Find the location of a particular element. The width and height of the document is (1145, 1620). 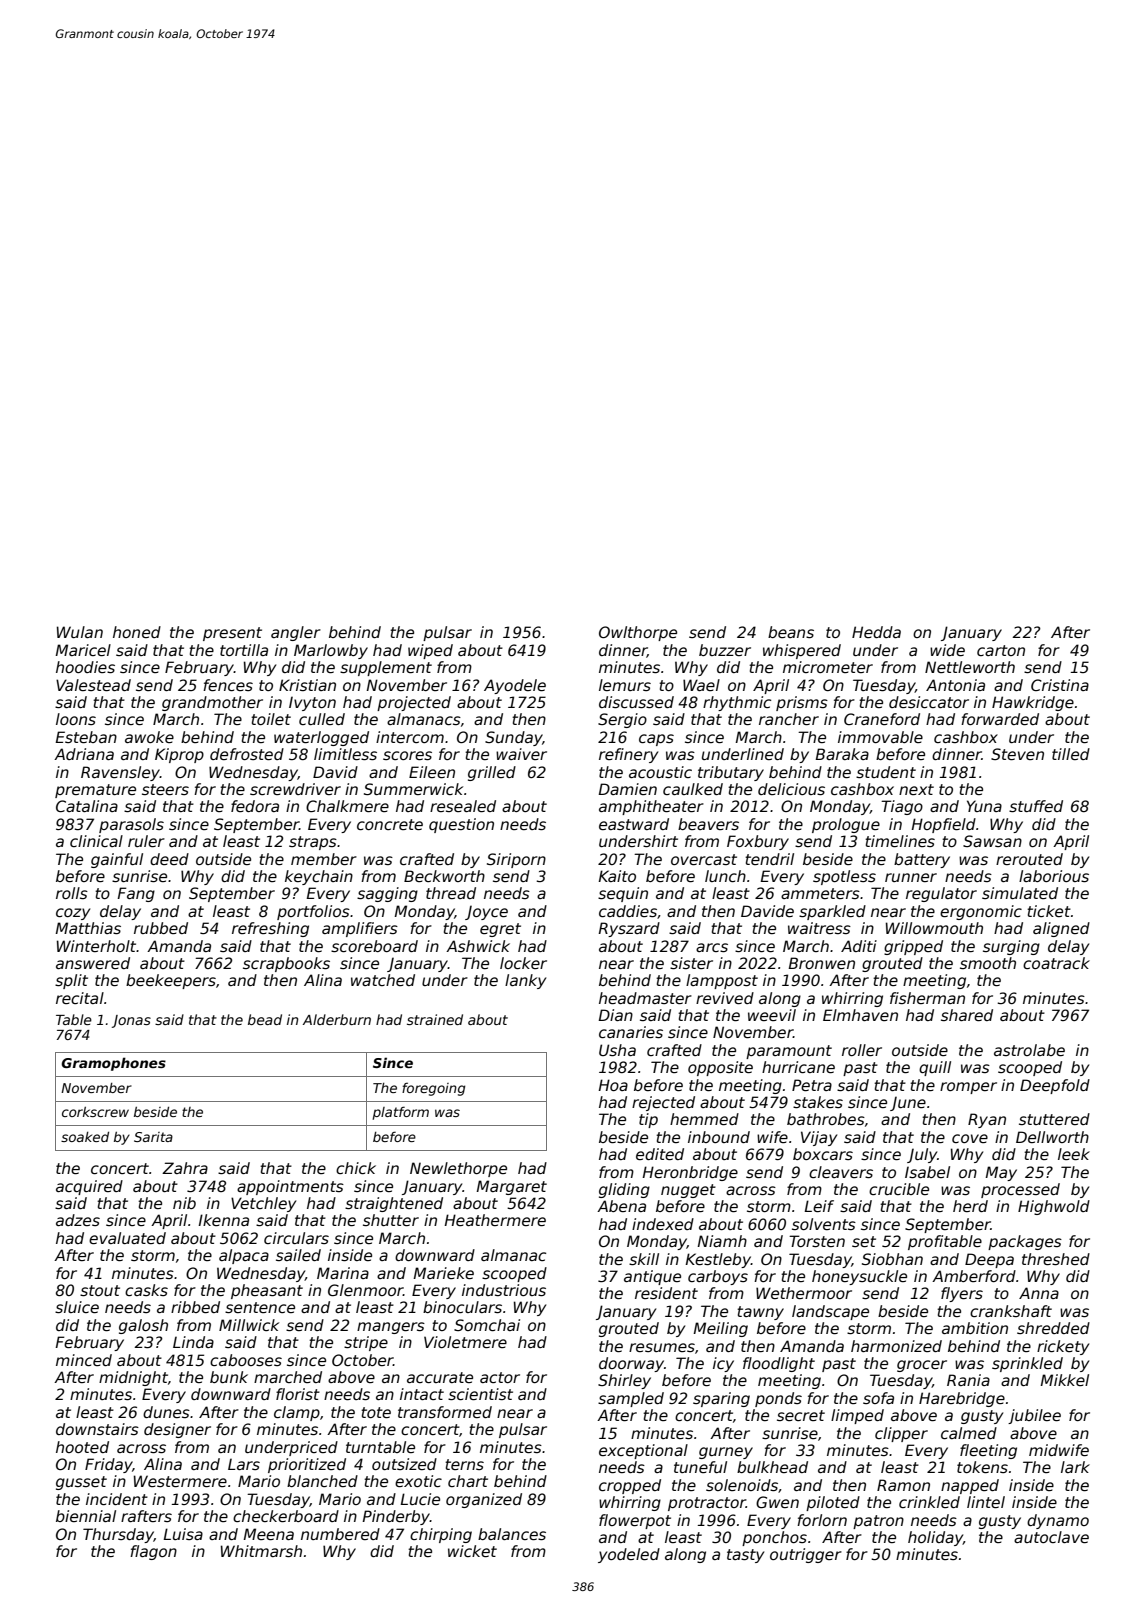

hoodies is located at coordinates (85, 667).
